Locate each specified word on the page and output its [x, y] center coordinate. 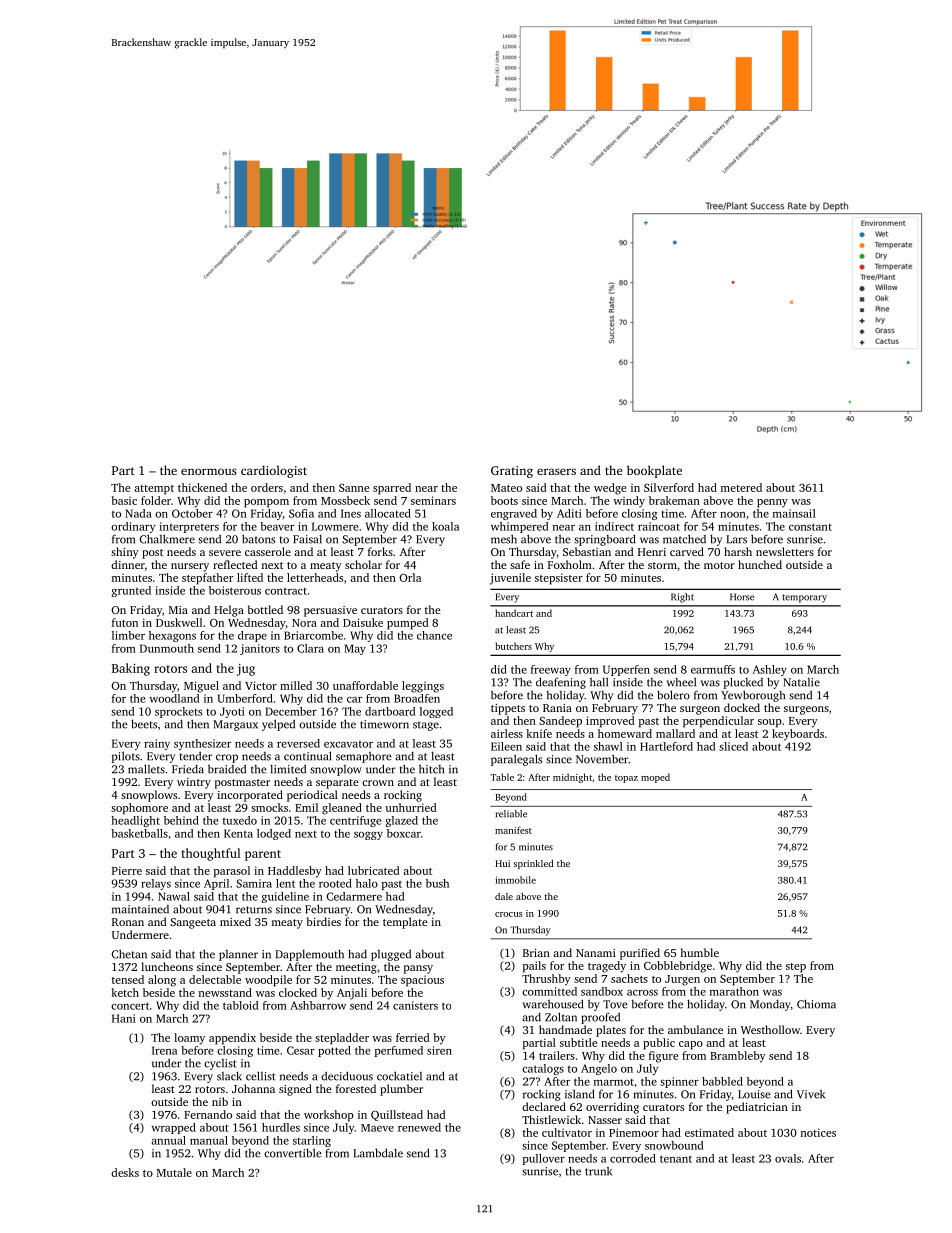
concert [130, 1006]
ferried [413, 1037]
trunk [598, 1171]
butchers [513, 646]
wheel [681, 682]
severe [225, 553]
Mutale [174, 1172]
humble [700, 952]
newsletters [785, 551]
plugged [391, 955]
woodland [174, 698]
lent [285, 883]
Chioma [816, 1004]
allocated [388, 513]
